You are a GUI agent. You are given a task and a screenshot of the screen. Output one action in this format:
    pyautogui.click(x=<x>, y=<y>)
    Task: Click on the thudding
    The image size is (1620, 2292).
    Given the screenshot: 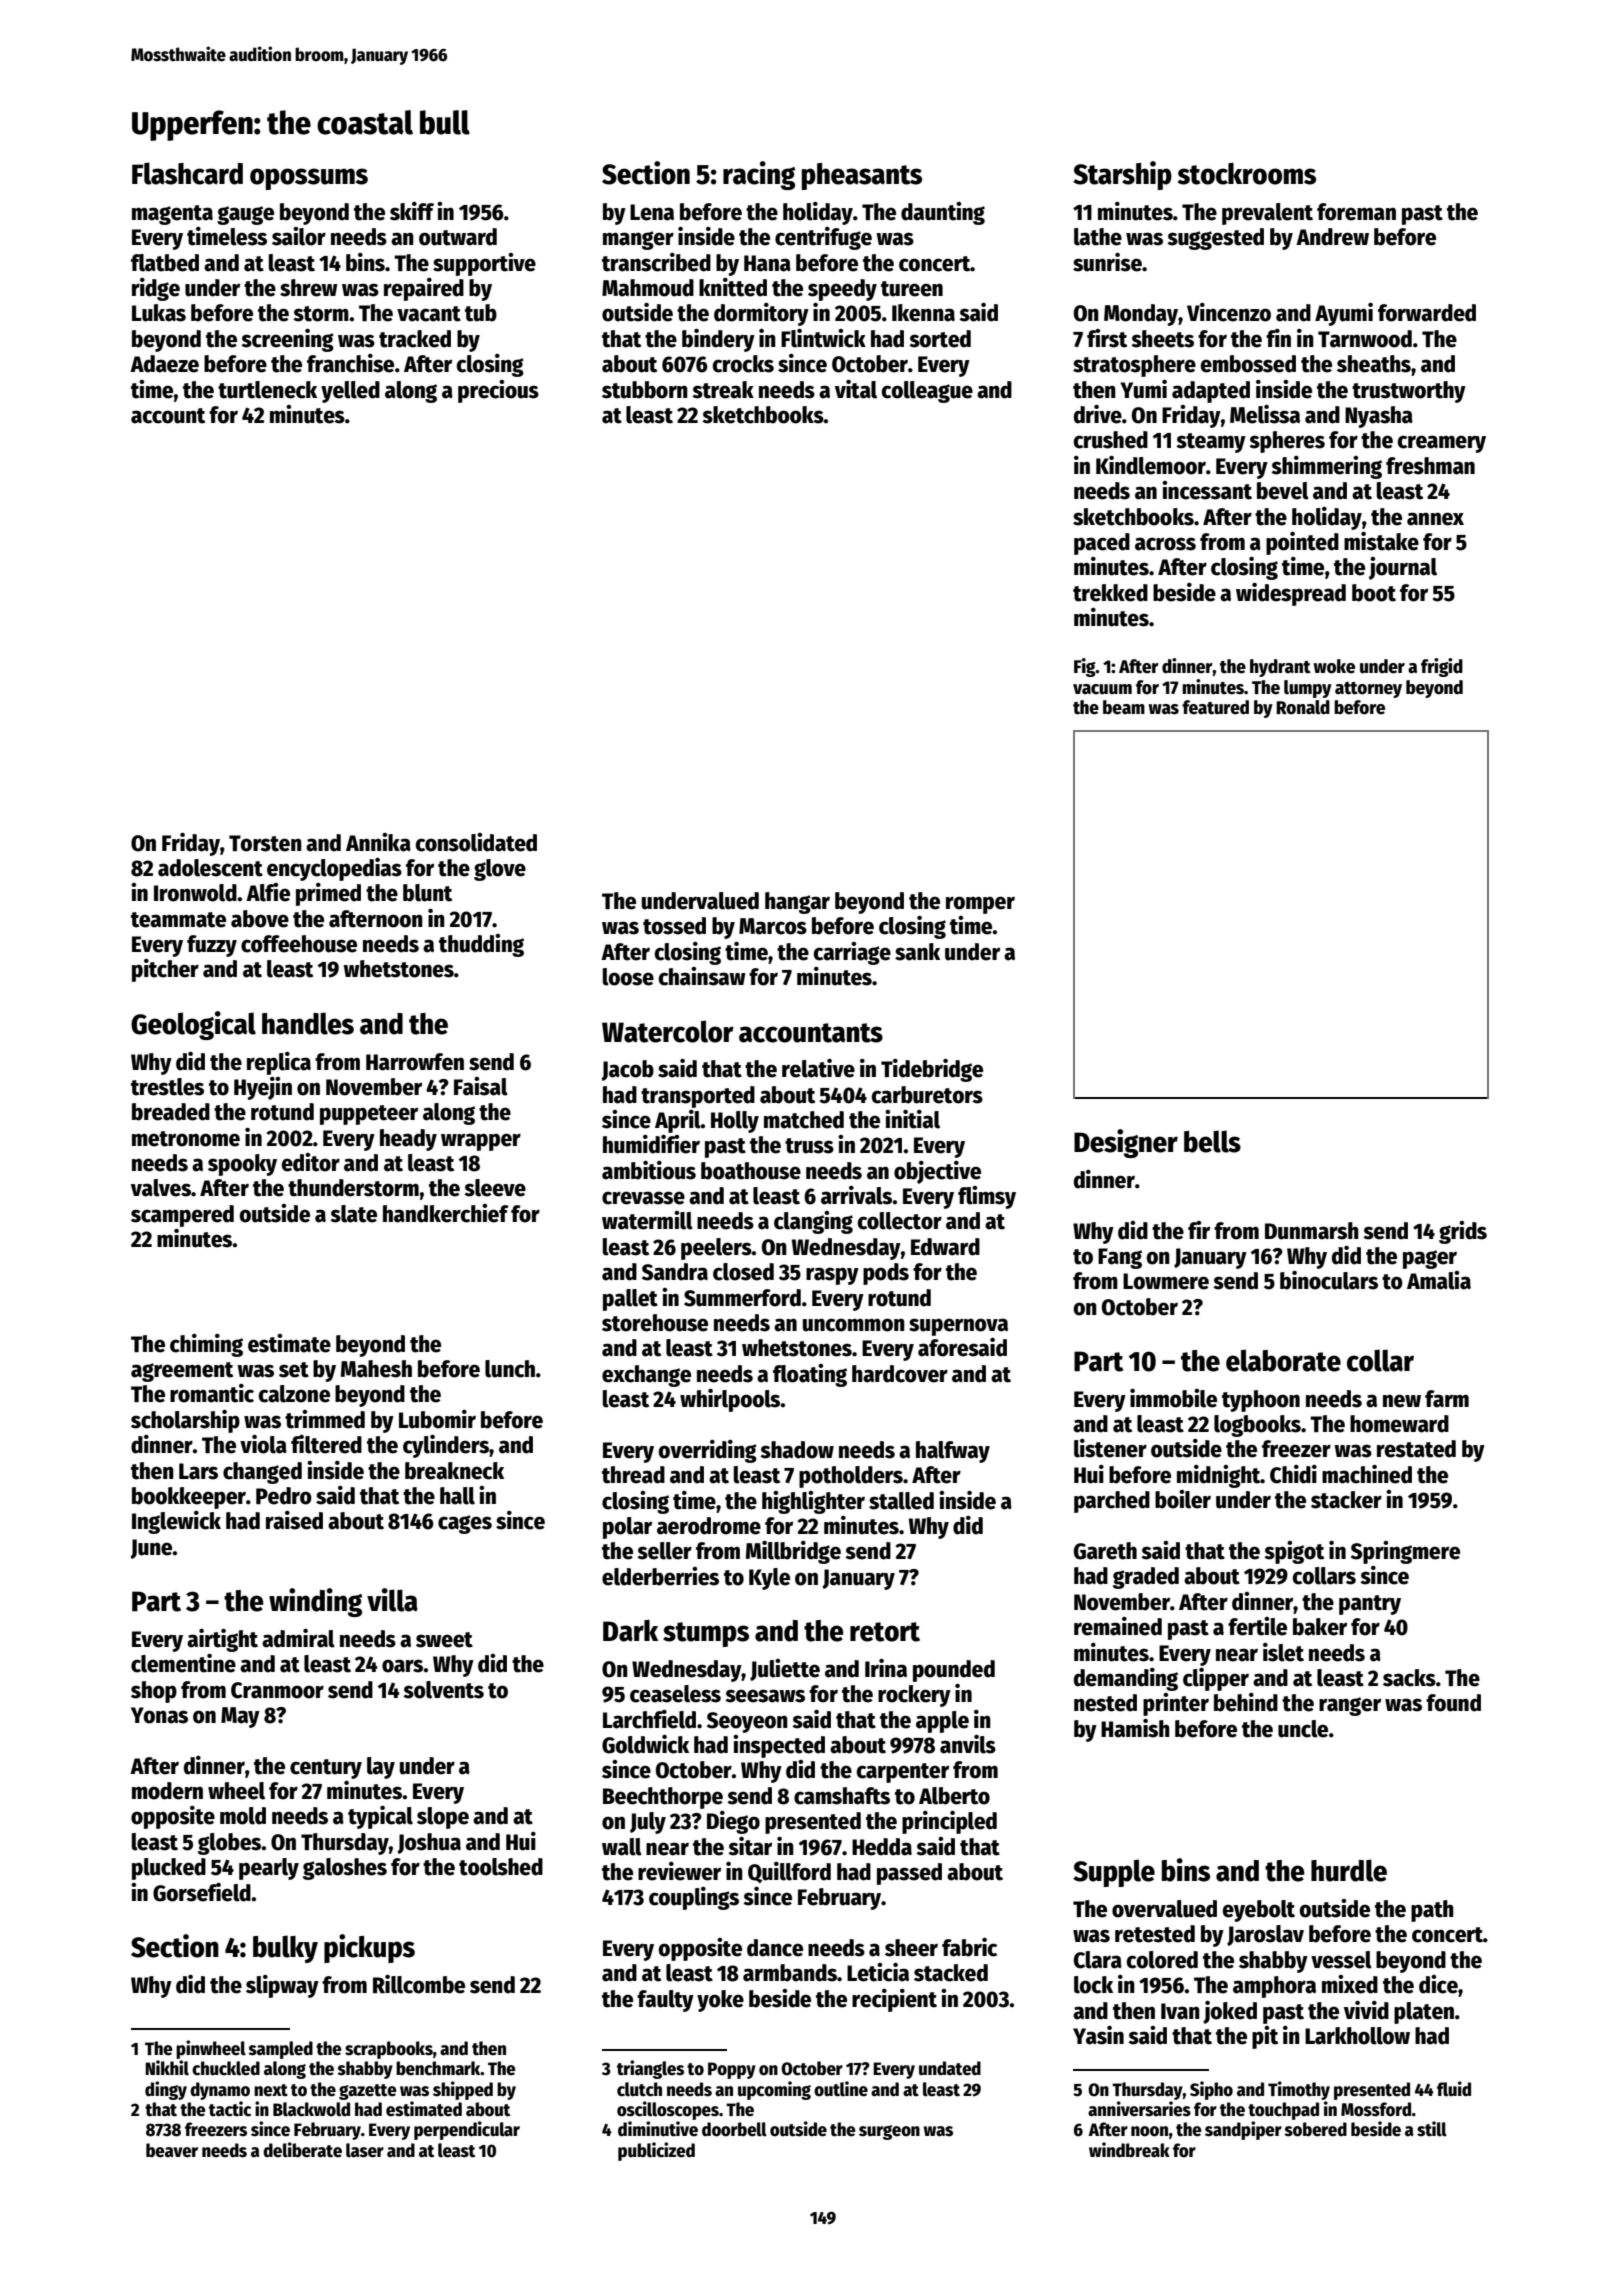 What is the action you would take?
    pyautogui.click(x=481, y=945)
